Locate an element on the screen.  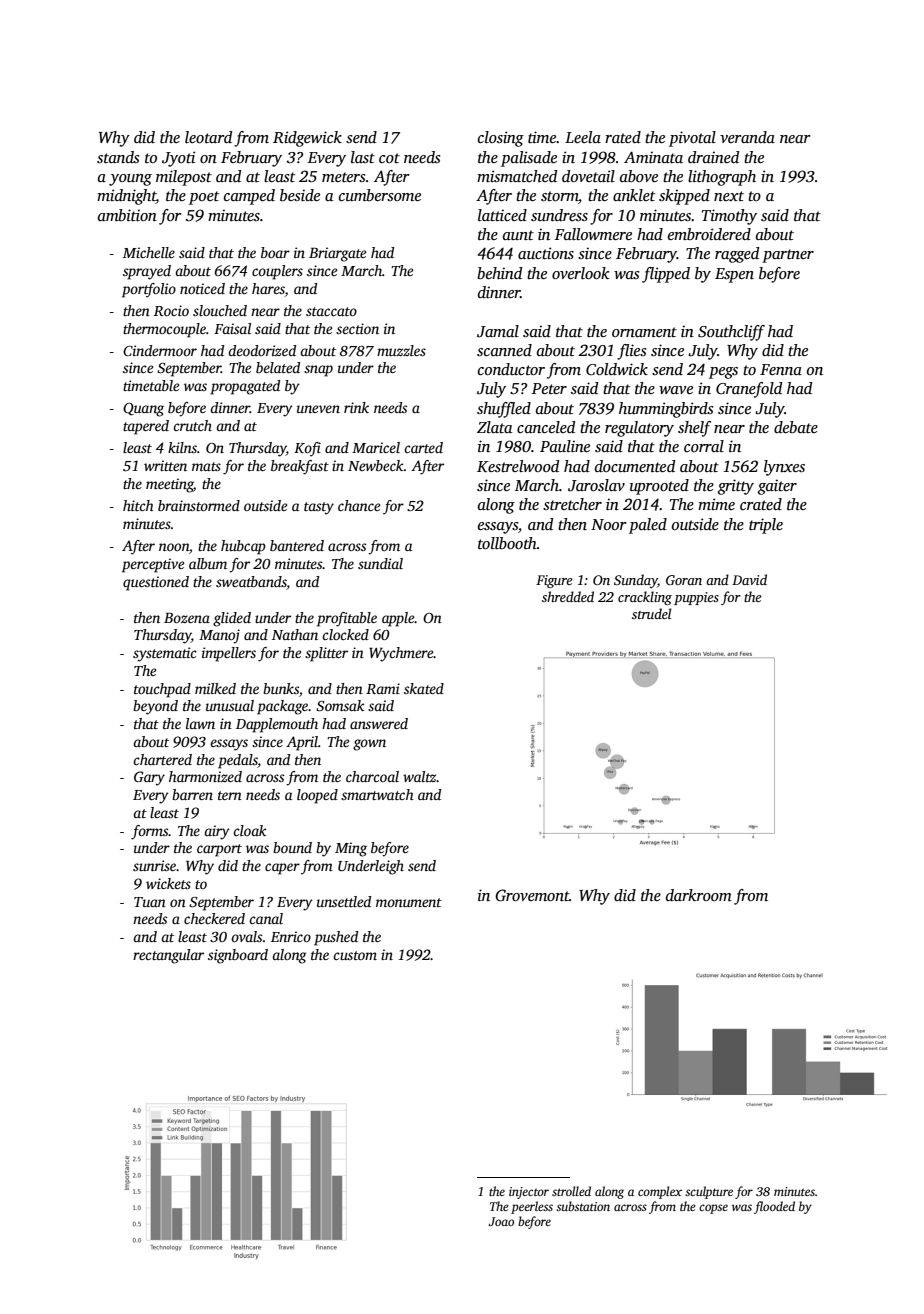
David is located at coordinates (749, 579).
